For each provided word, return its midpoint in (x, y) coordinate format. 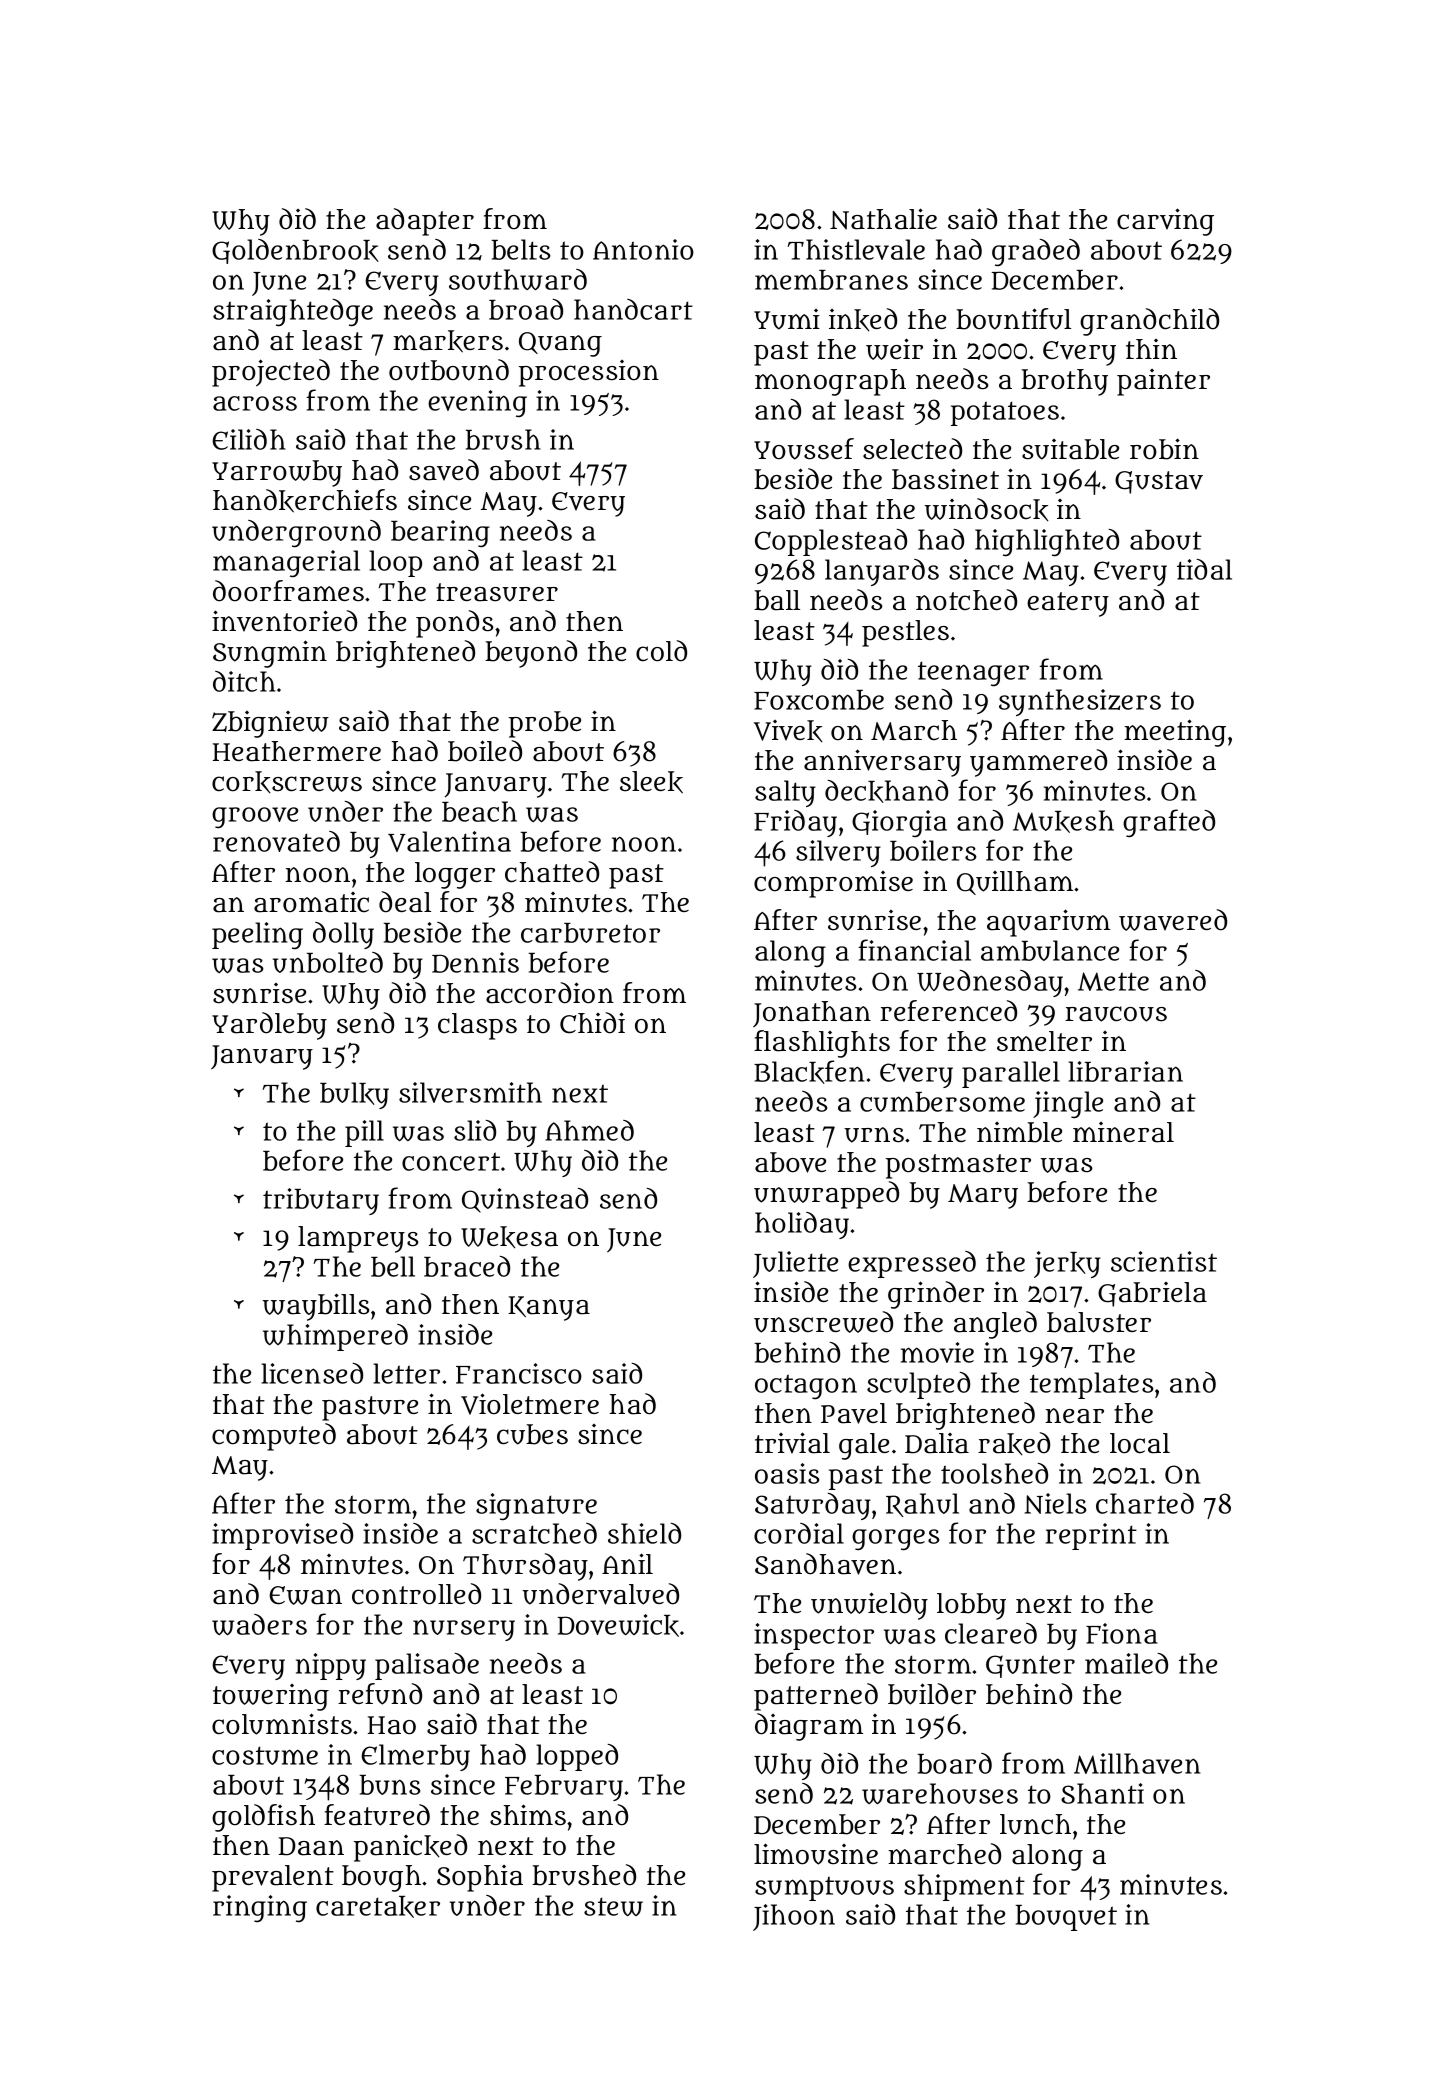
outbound (449, 370)
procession (589, 373)
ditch (244, 681)
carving (1165, 222)
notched (966, 600)
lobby (971, 1606)
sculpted (918, 1385)
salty (785, 793)
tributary (321, 1201)
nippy (331, 1666)
